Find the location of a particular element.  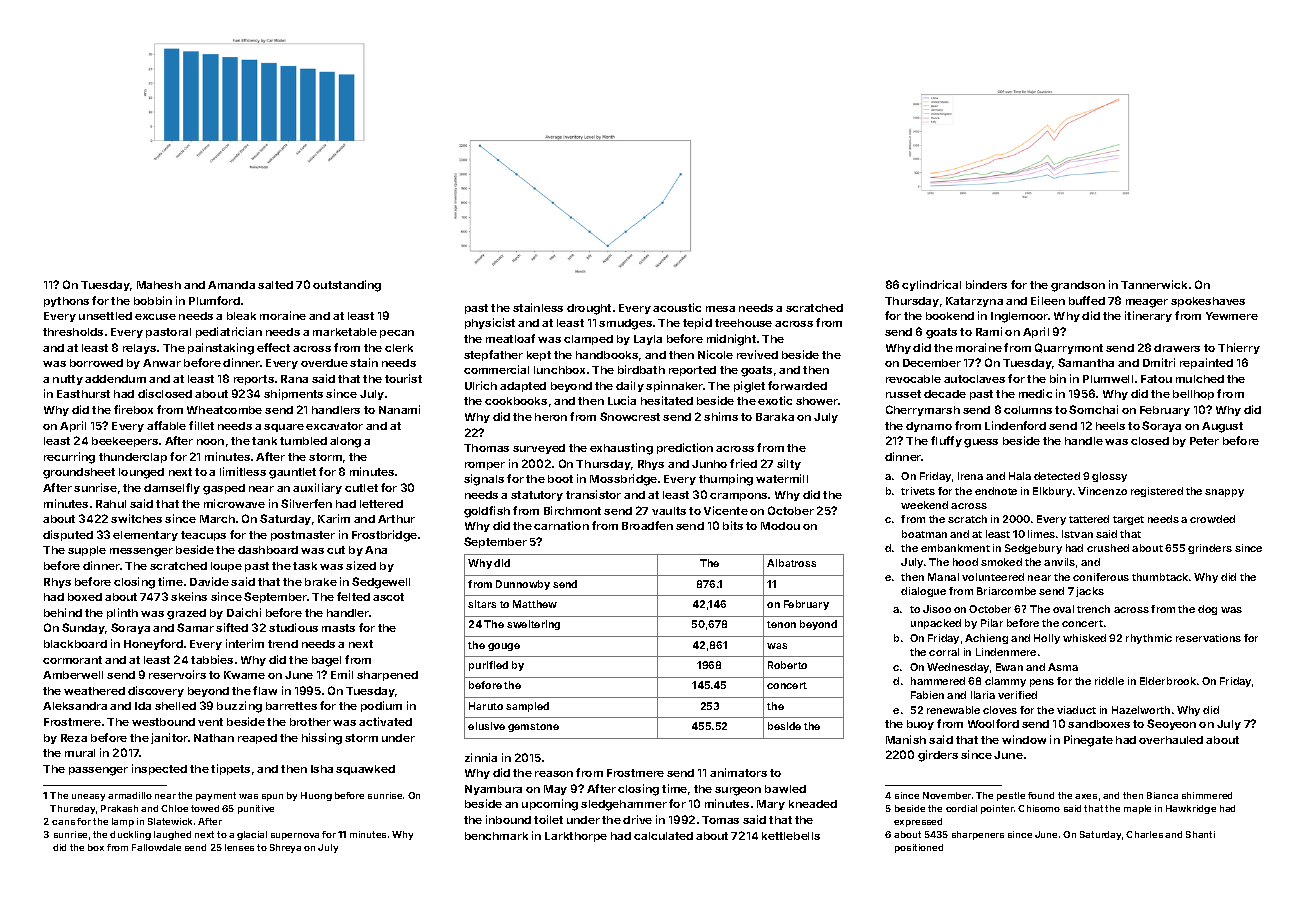

reservations is located at coordinates (1208, 638).
